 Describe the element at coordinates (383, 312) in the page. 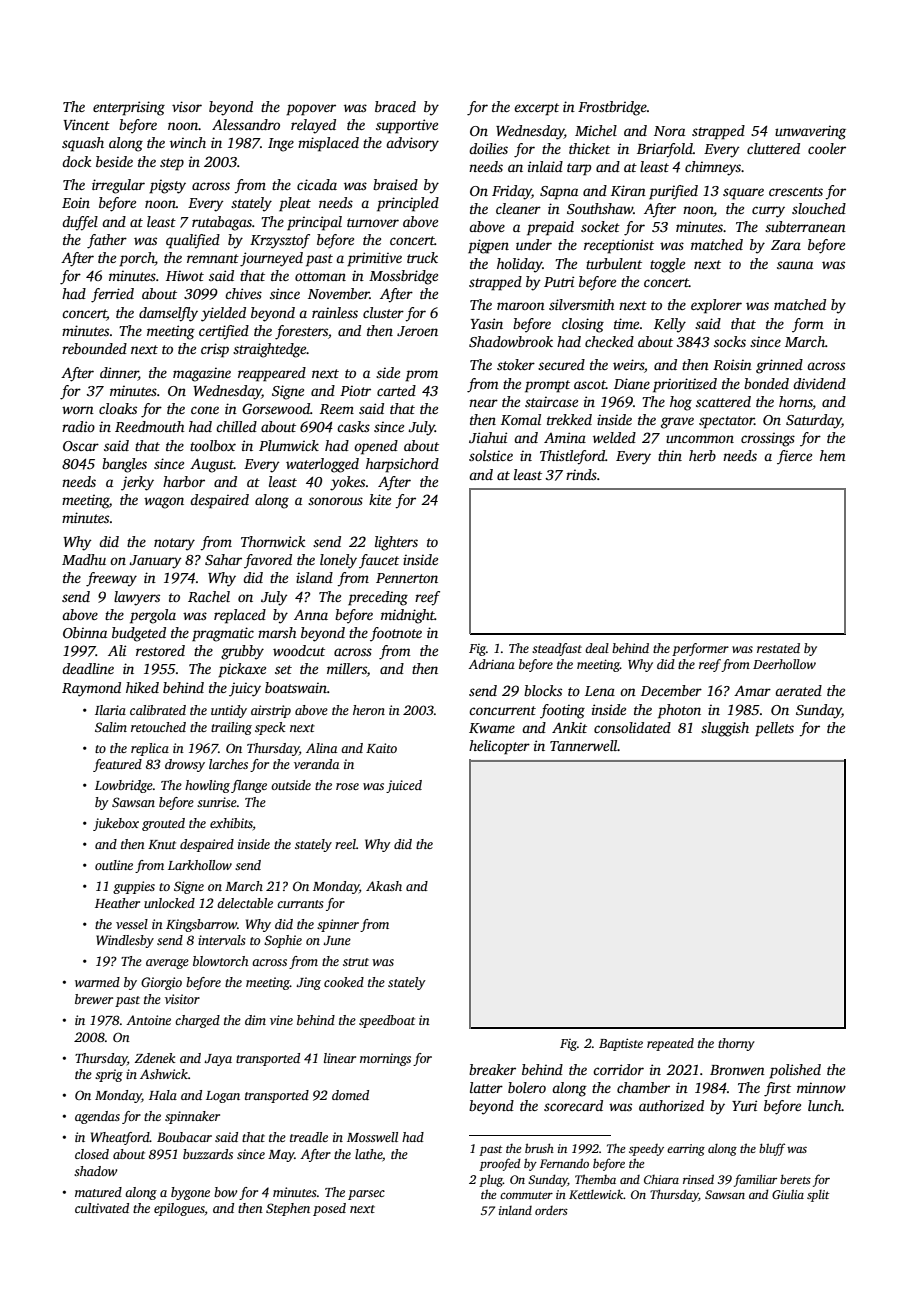

I see `cluster` at that location.
